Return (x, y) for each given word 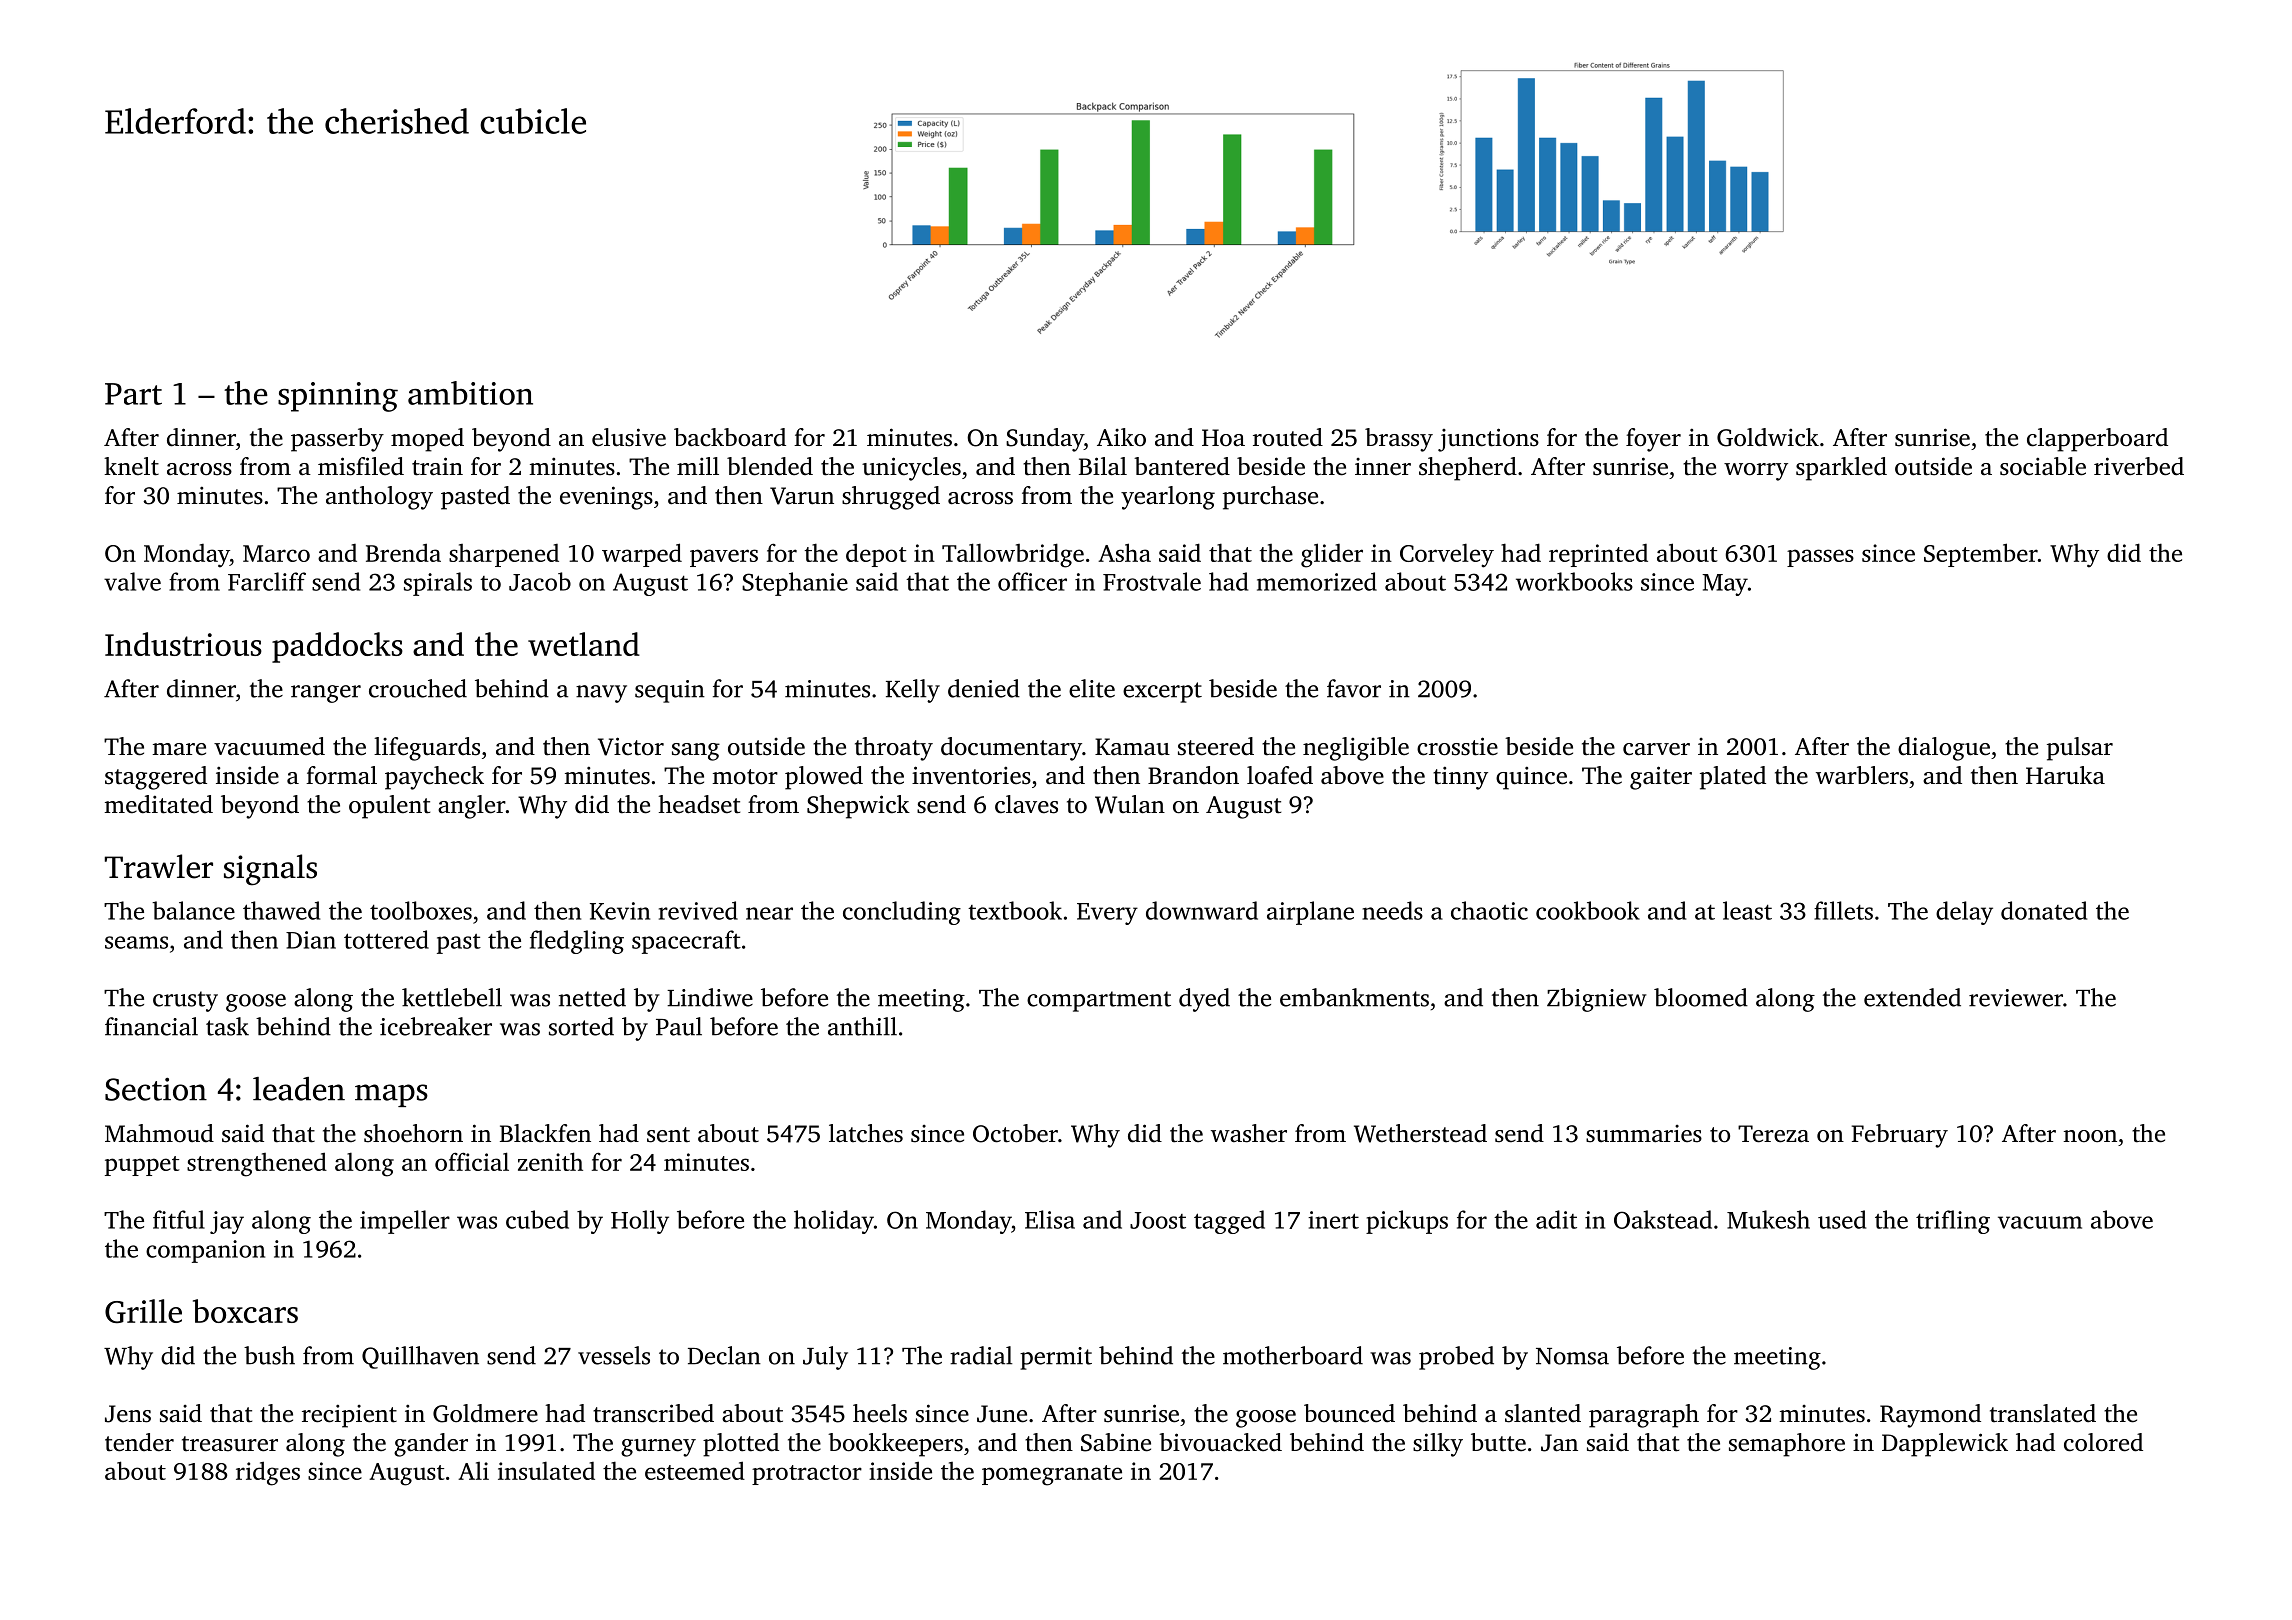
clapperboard (2097, 440)
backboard (730, 437)
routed (1288, 437)
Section (156, 1089)
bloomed (1701, 997)
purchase (1270, 498)
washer (1249, 1133)
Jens (128, 1414)
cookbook (1588, 910)
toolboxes (421, 910)
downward (1202, 910)
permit (1056, 1358)
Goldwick (1768, 437)
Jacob (540, 581)
